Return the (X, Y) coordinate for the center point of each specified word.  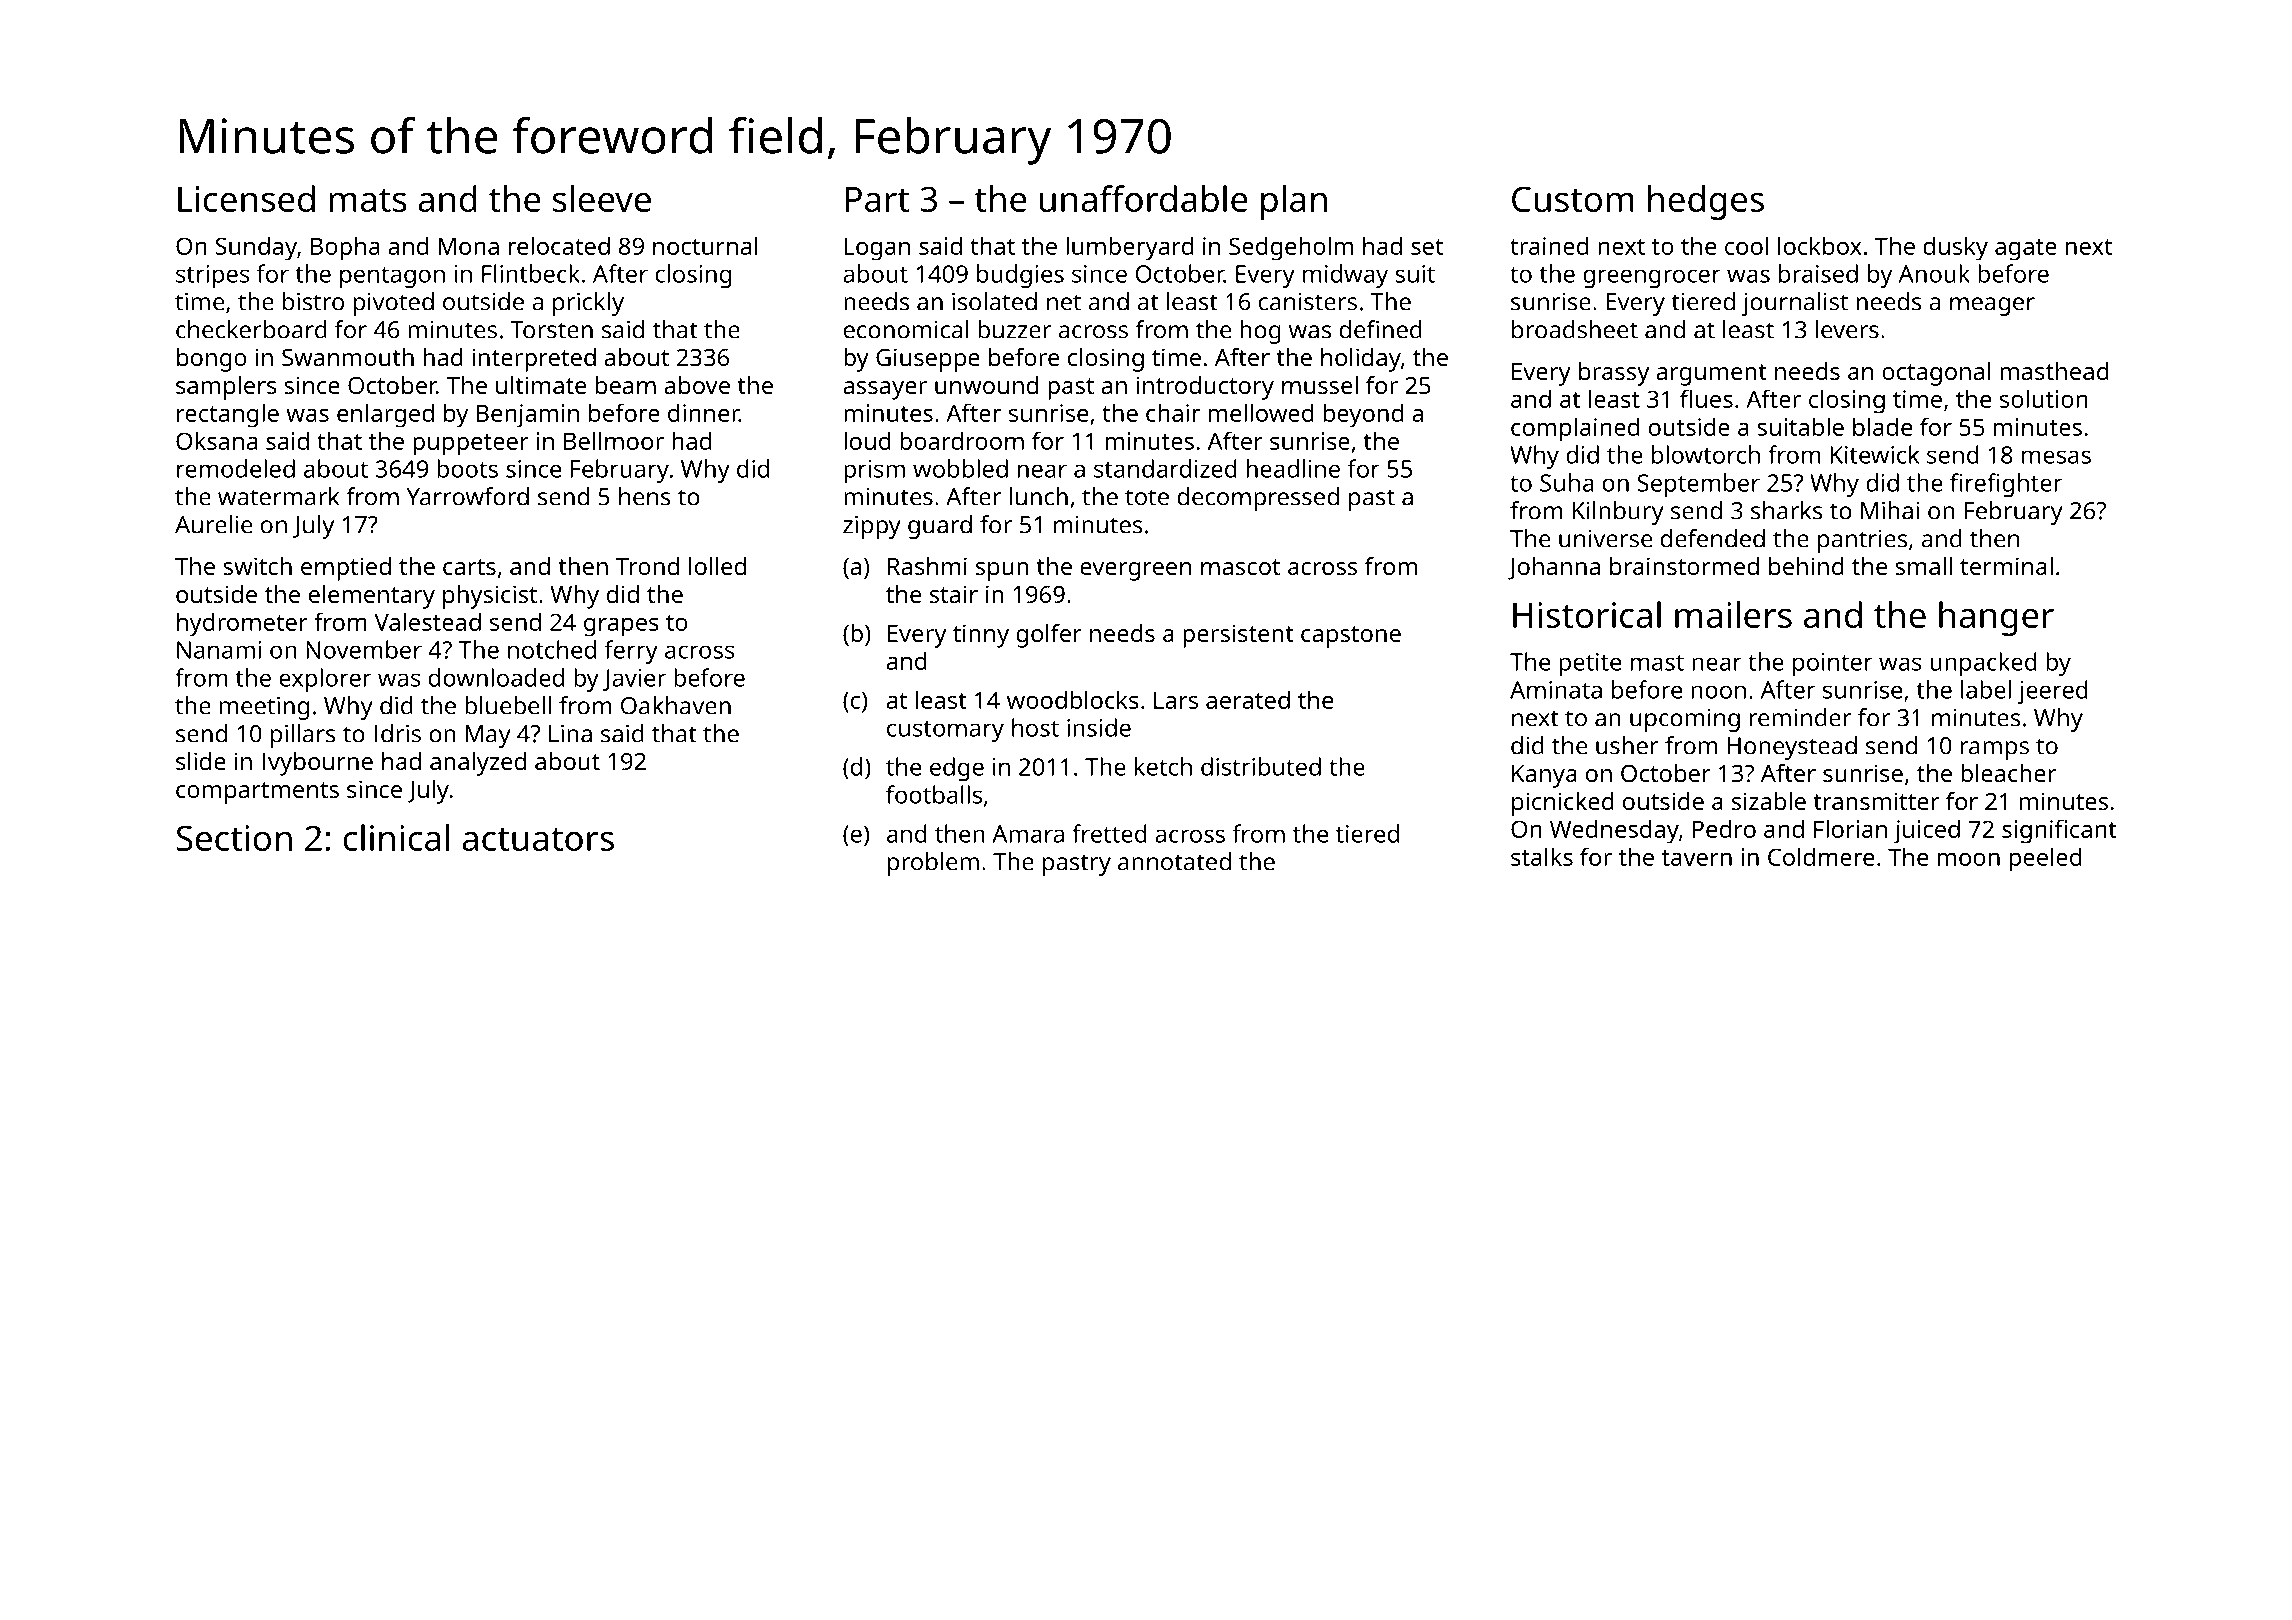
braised (1818, 273)
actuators (538, 839)
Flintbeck (531, 273)
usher (1627, 745)
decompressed (1258, 499)
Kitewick (1875, 454)
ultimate (541, 385)
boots (467, 468)
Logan (877, 249)
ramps (1995, 750)
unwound (986, 385)
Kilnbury (1618, 513)
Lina (570, 734)
